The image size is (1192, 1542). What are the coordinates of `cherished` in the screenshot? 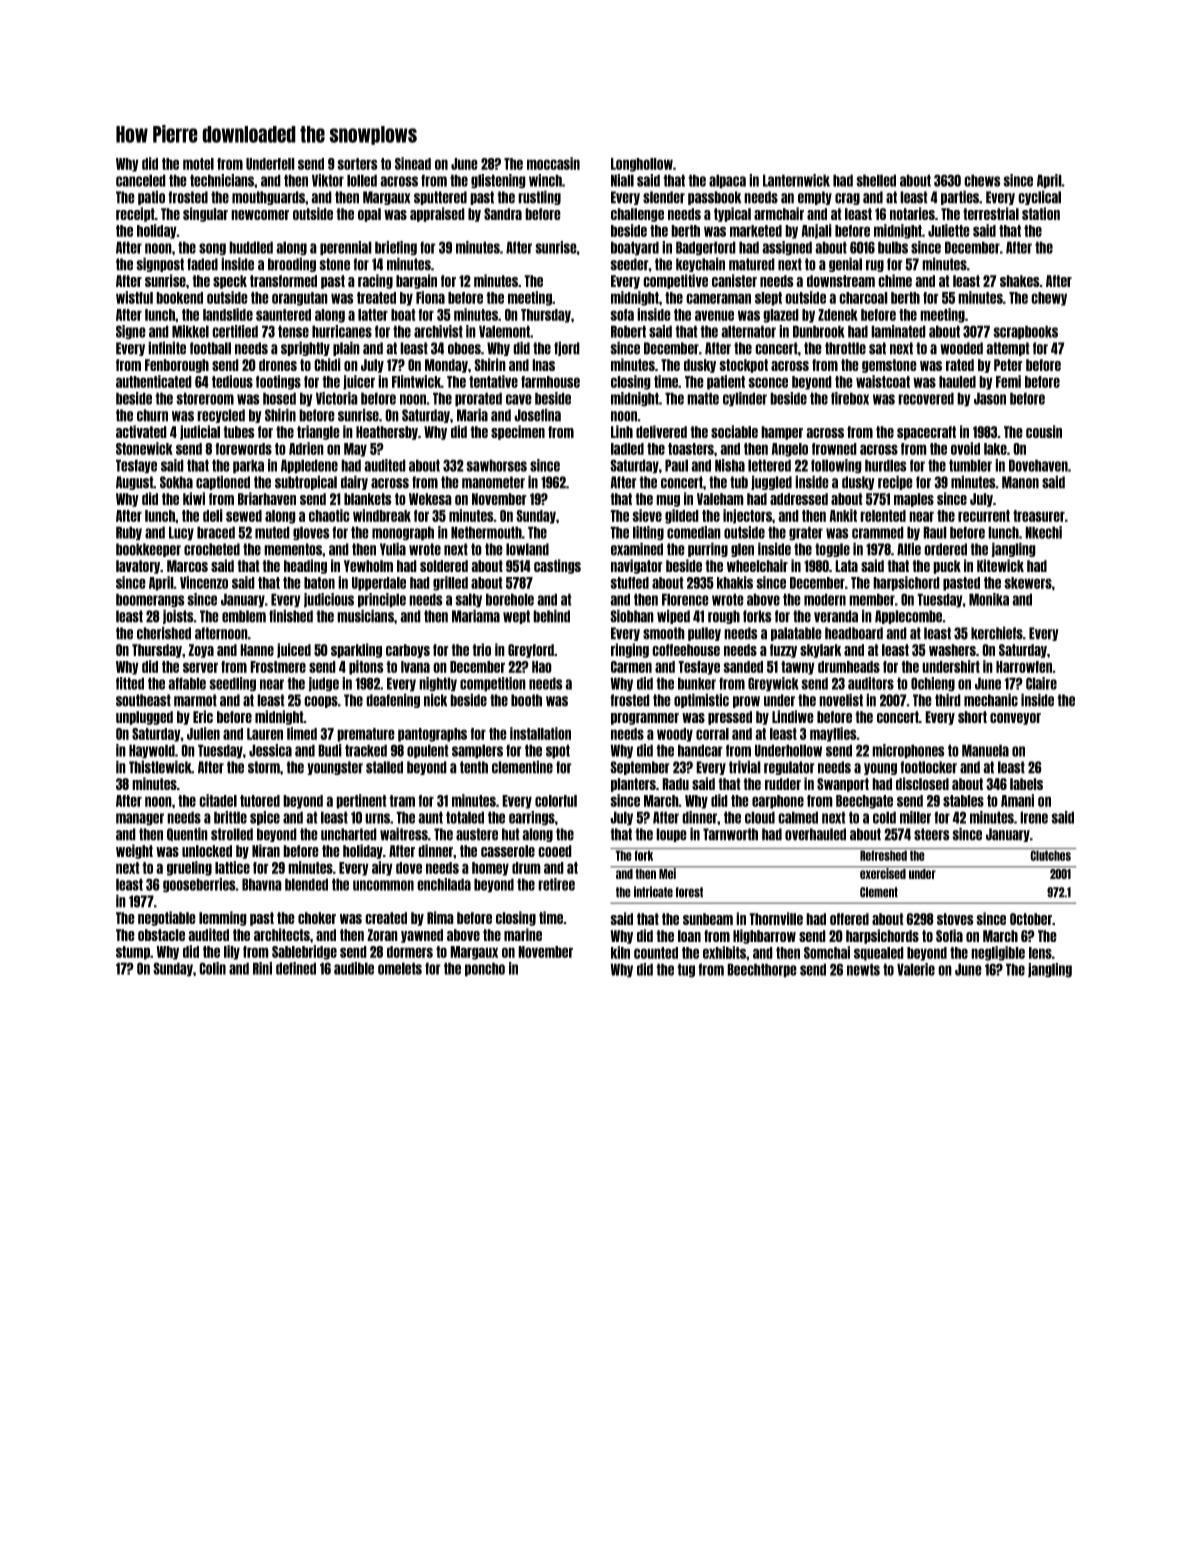 It's located at (164, 633).
